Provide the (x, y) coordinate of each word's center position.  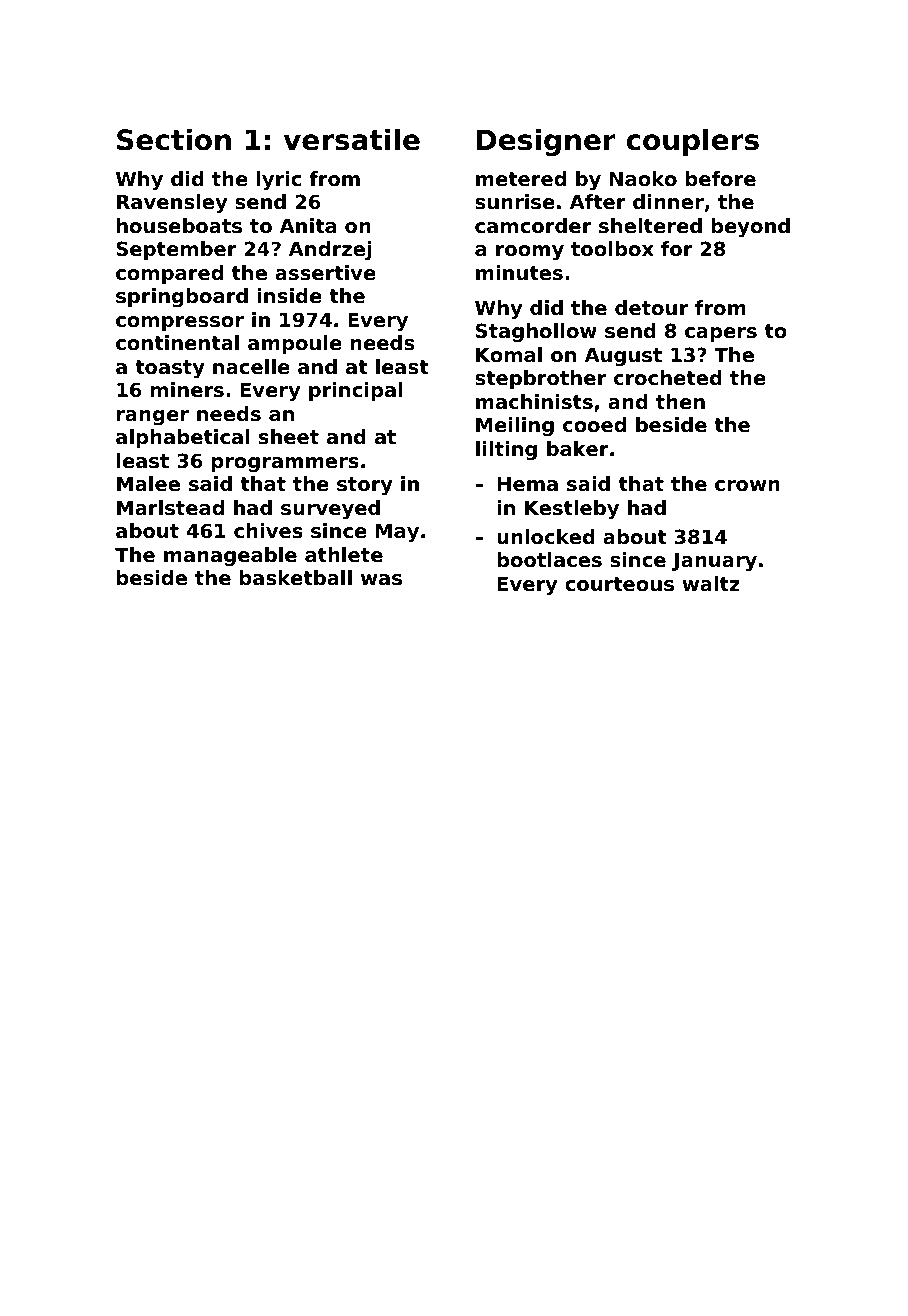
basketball (296, 578)
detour (651, 308)
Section (174, 139)
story (365, 486)
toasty (170, 369)
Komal (509, 355)
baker (578, 449)
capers (721, 334)
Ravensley (172, 203)
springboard (182, 297)
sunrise (515, 202)
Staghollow (536, 332)
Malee (148, 484)
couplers (692, 142)
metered (521, 179)
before (721, 179)
